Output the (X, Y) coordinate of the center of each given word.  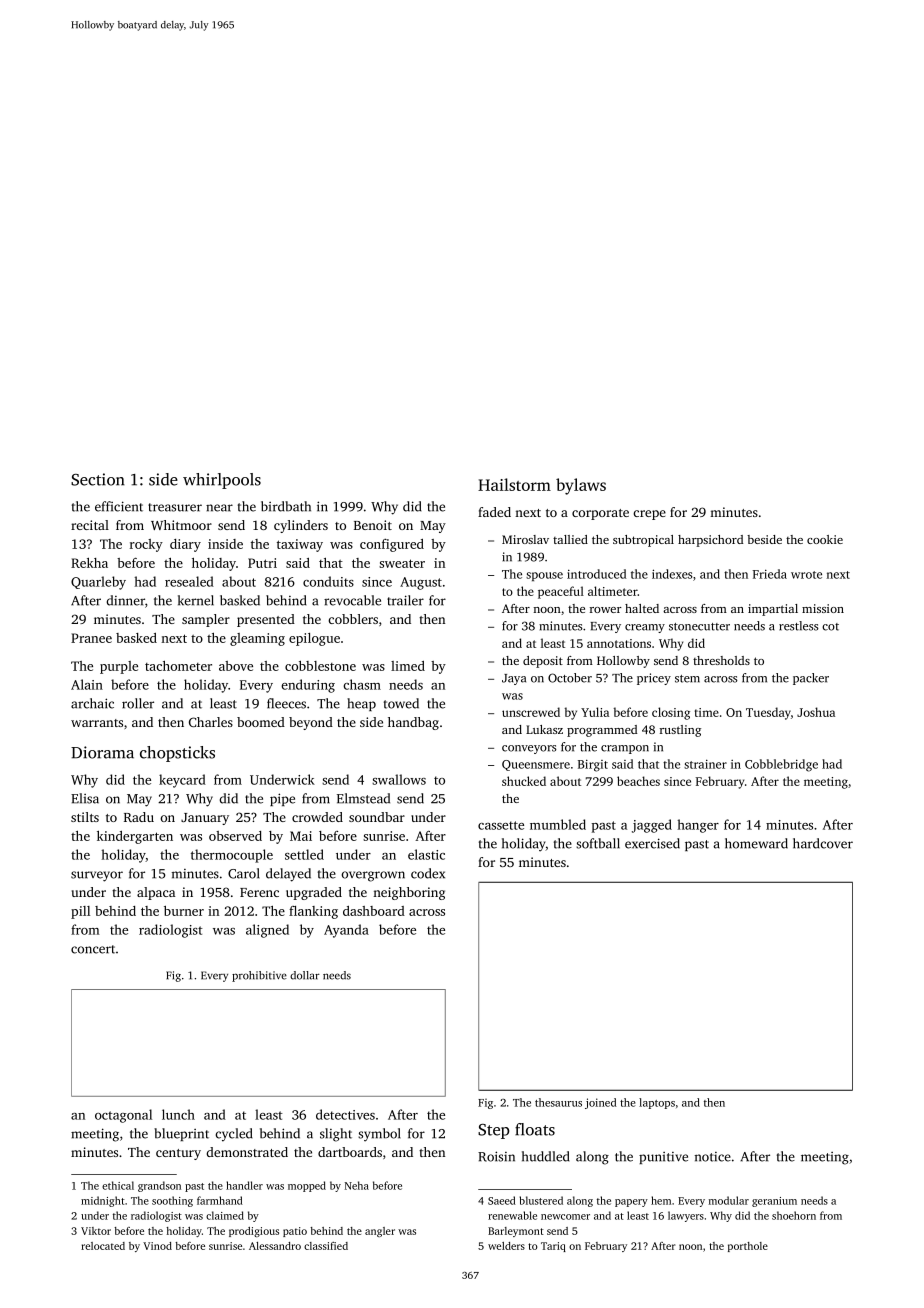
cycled (234, 1135)
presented (266, 620)
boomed (261, 722)
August (421, 583)
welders (506, 1246)
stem (687, 679)
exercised (652, 843)
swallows (399, 779)
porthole (748, 1247)
